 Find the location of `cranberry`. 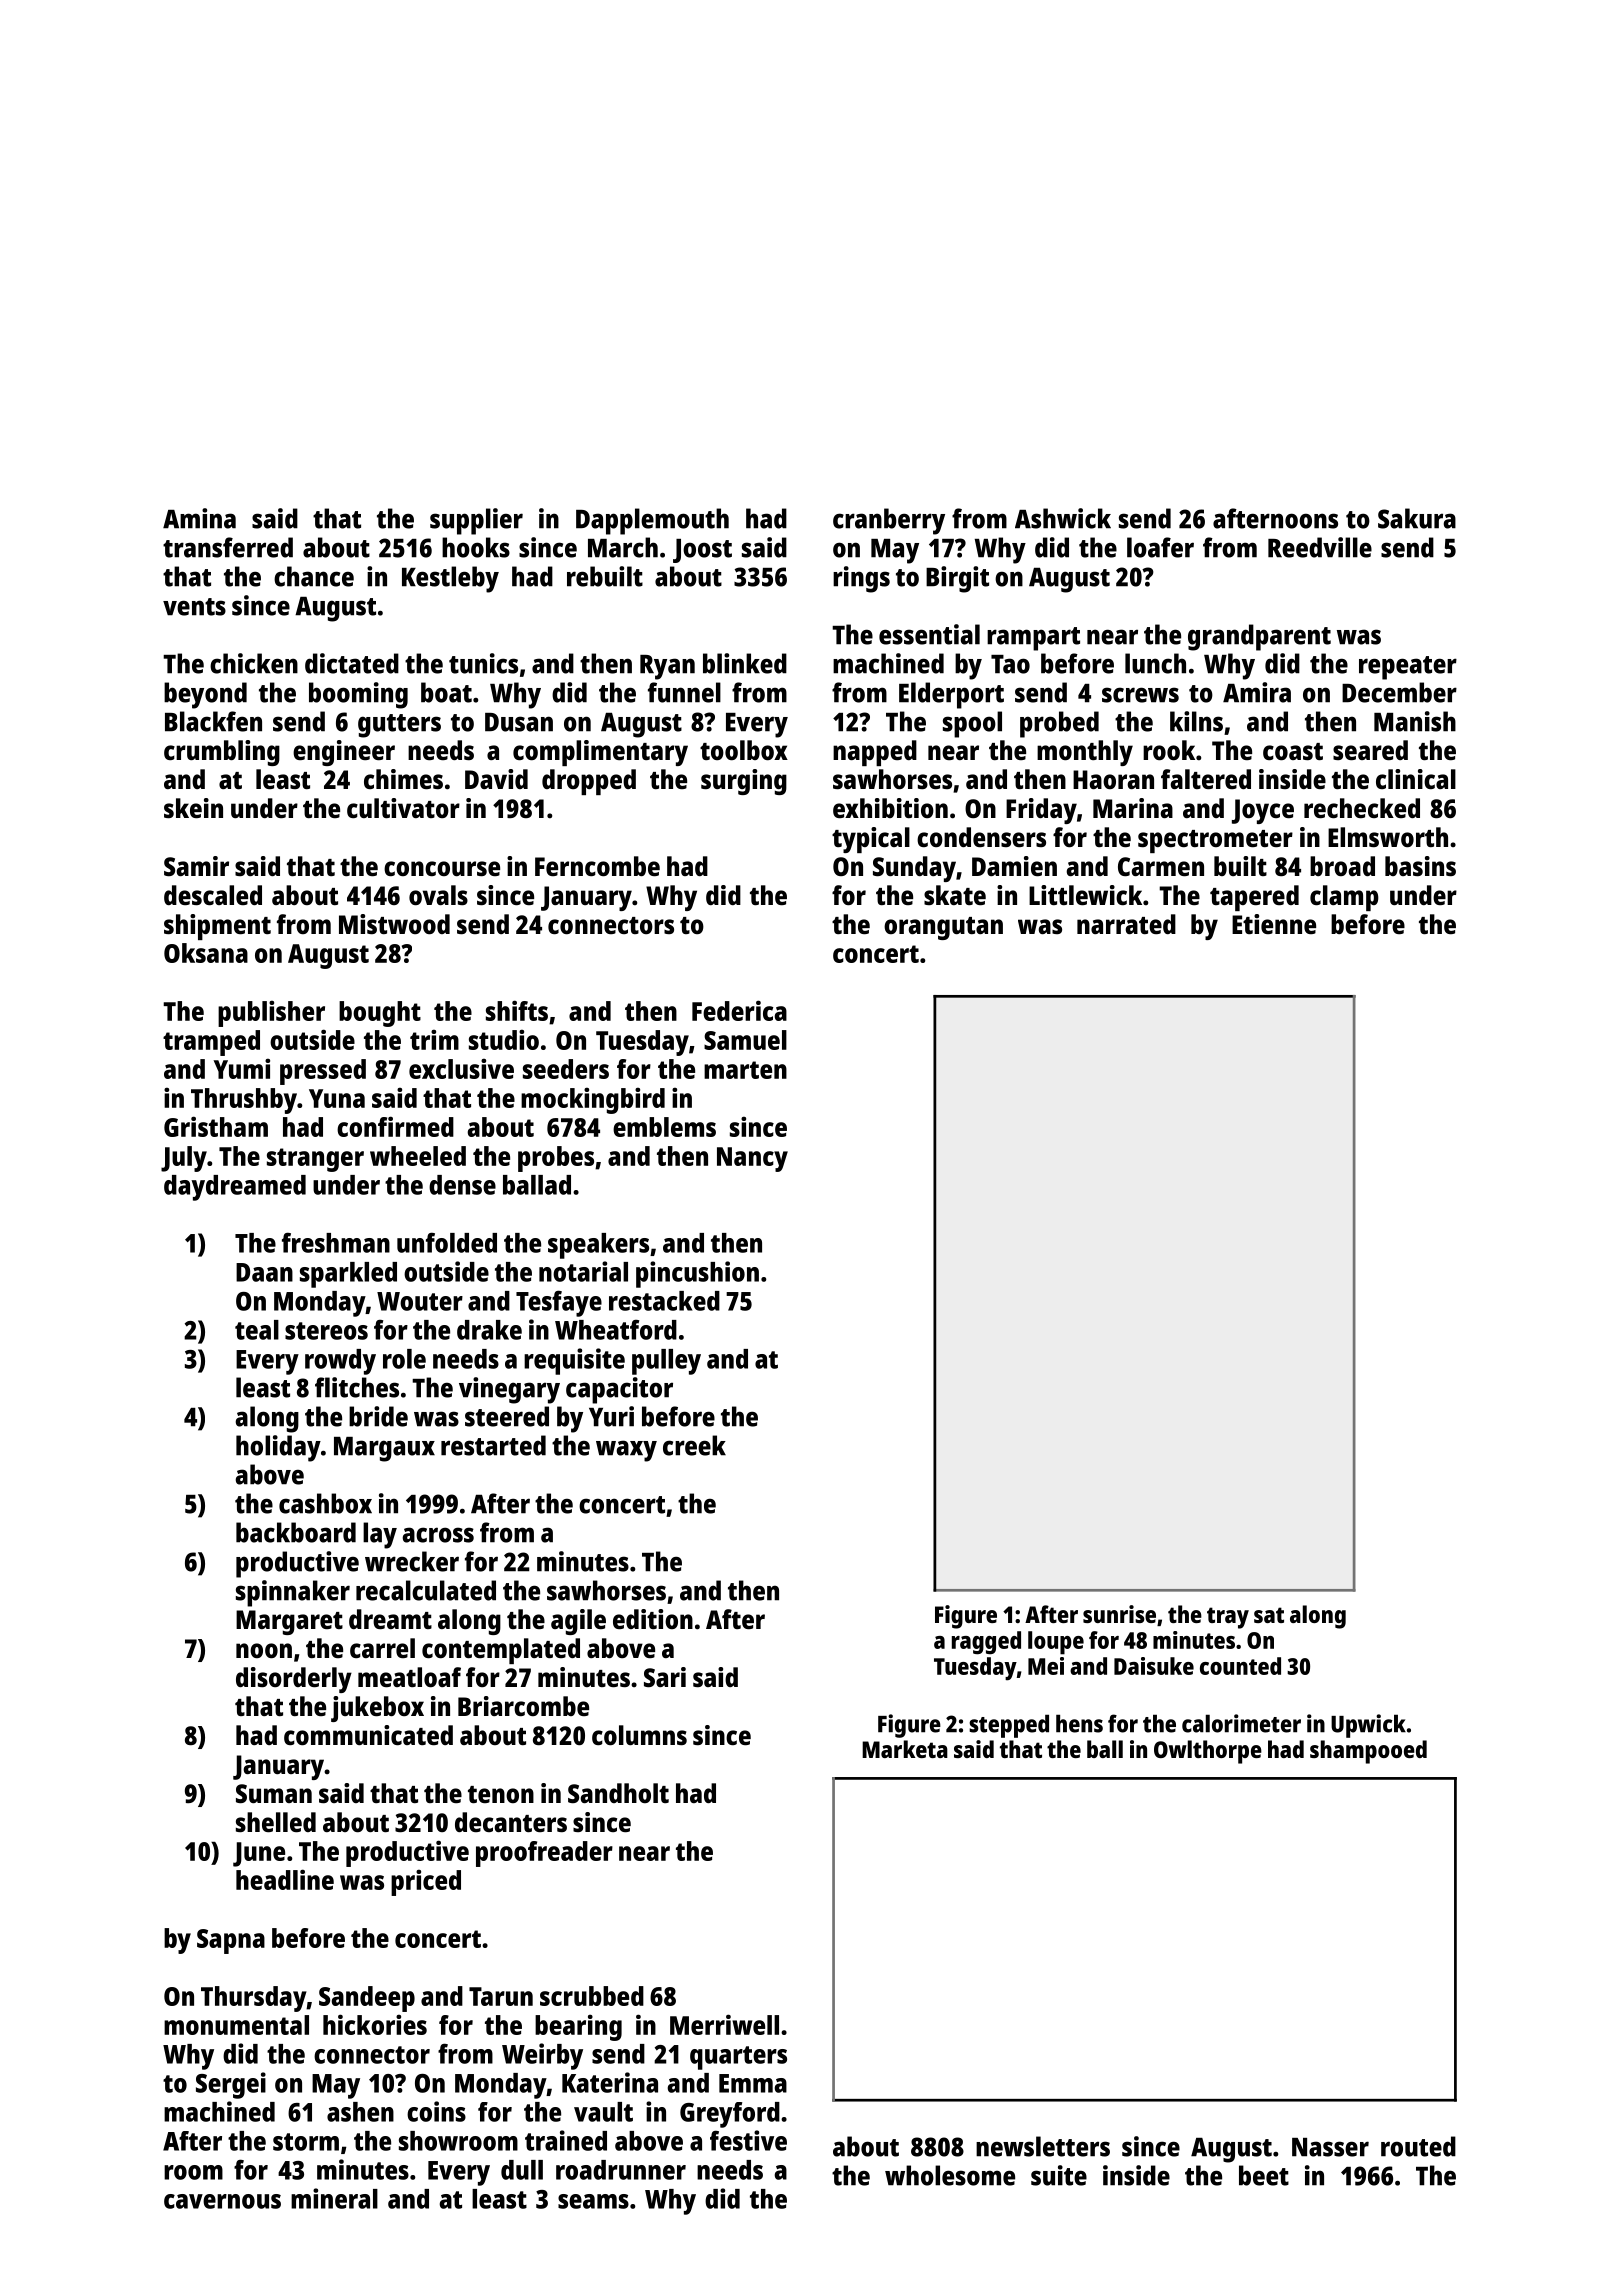

cranberry is located at coordinates (889, 521).
